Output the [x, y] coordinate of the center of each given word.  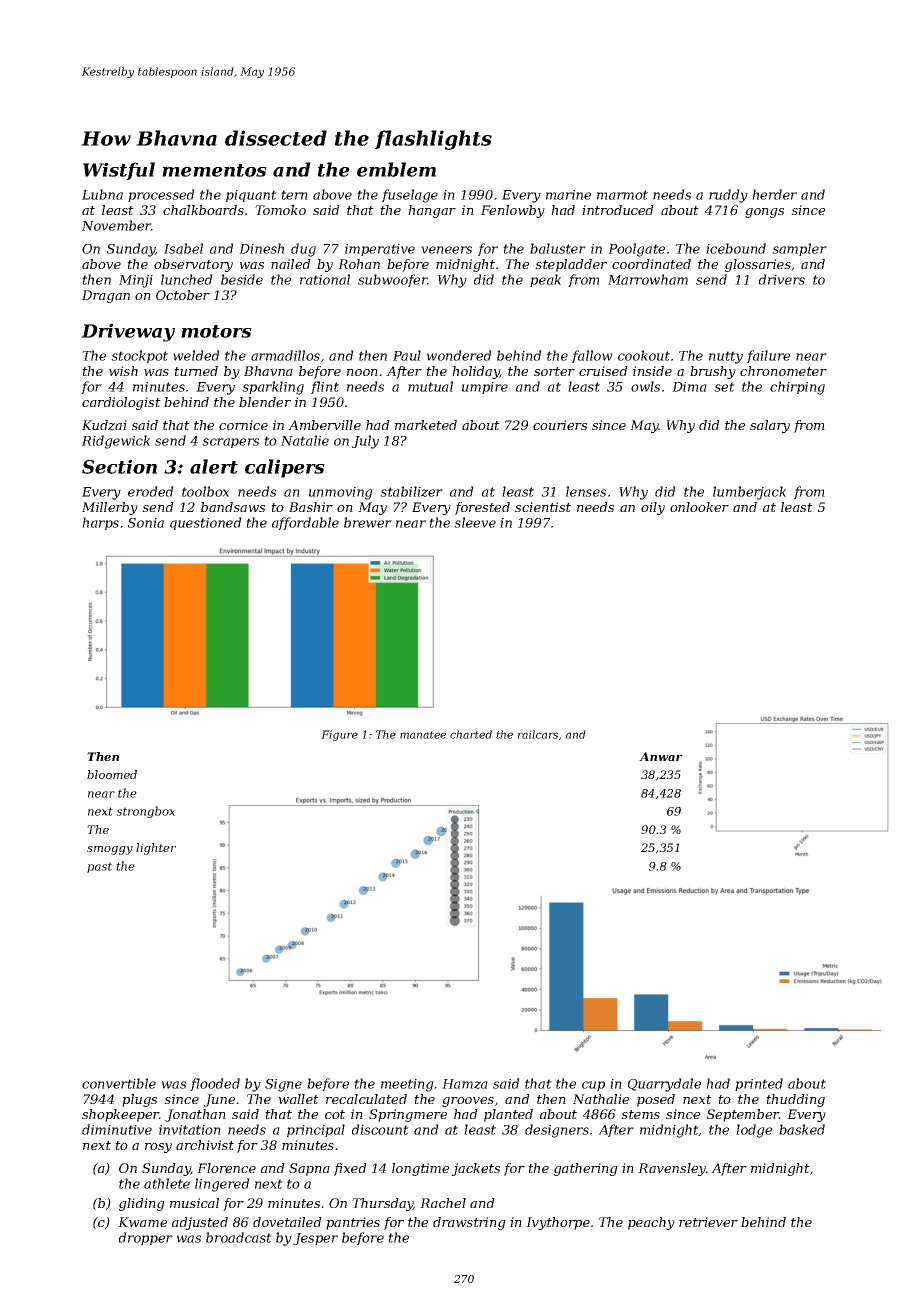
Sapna [309, 1169]
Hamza [465, 1084]
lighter [156, 849]
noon [362, 372]
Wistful [119, 171]
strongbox [145, 812]
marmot [622, 195]
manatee [423, 735]
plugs [139, 1100]
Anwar [661, 756]
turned [196, 371]
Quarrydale [664, 1085]
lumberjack [749, 493]
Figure [339, 735]
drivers [782, 279]
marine [568, 195]
